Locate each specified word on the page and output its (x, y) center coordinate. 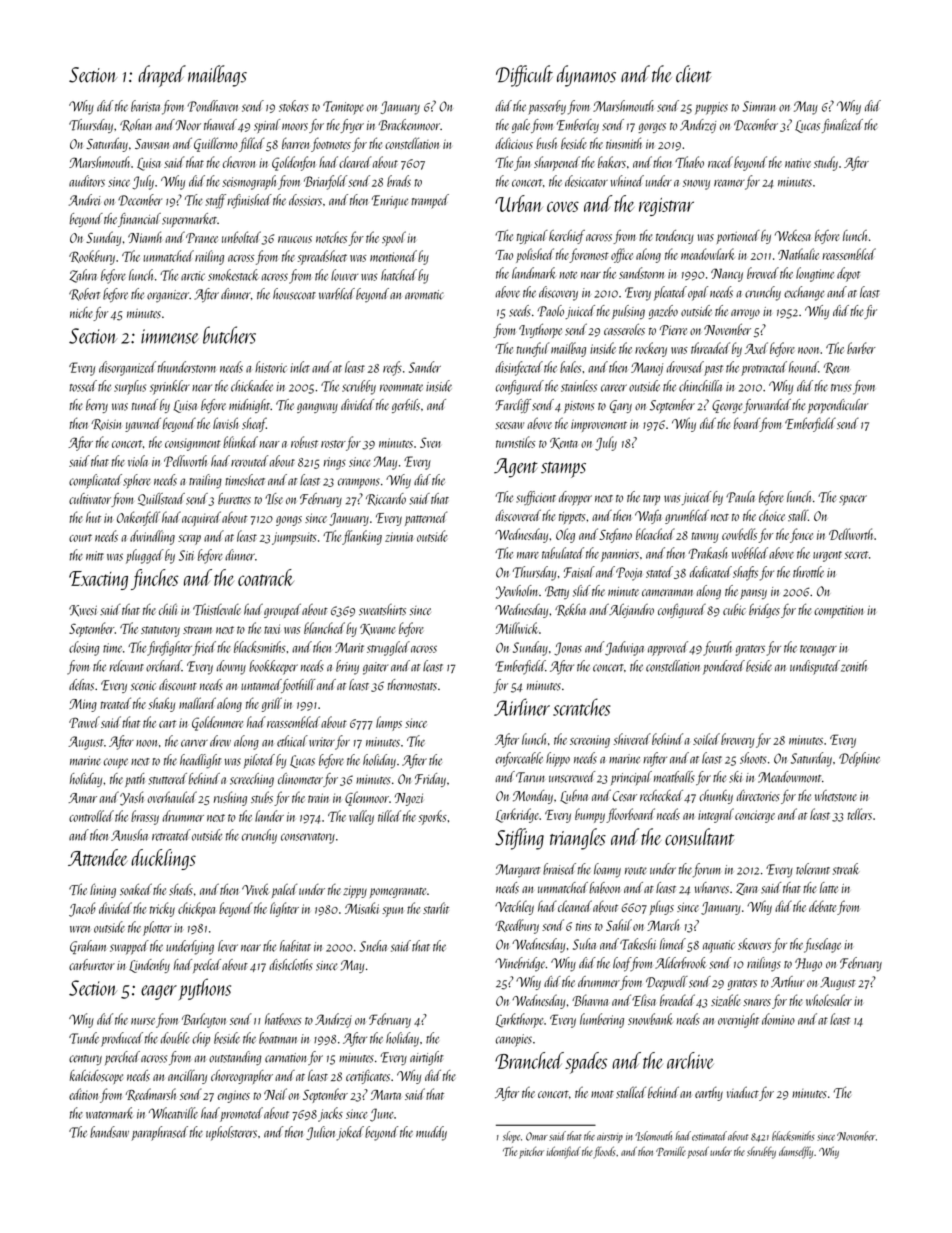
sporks (432, 817)
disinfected (519, 368)
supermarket (189, 220)
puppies (711, 108)
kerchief (567, 237)
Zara (747, 889)
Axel (756, 348)
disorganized (127, 368)
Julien (320, 1133)
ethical (292, 741)
